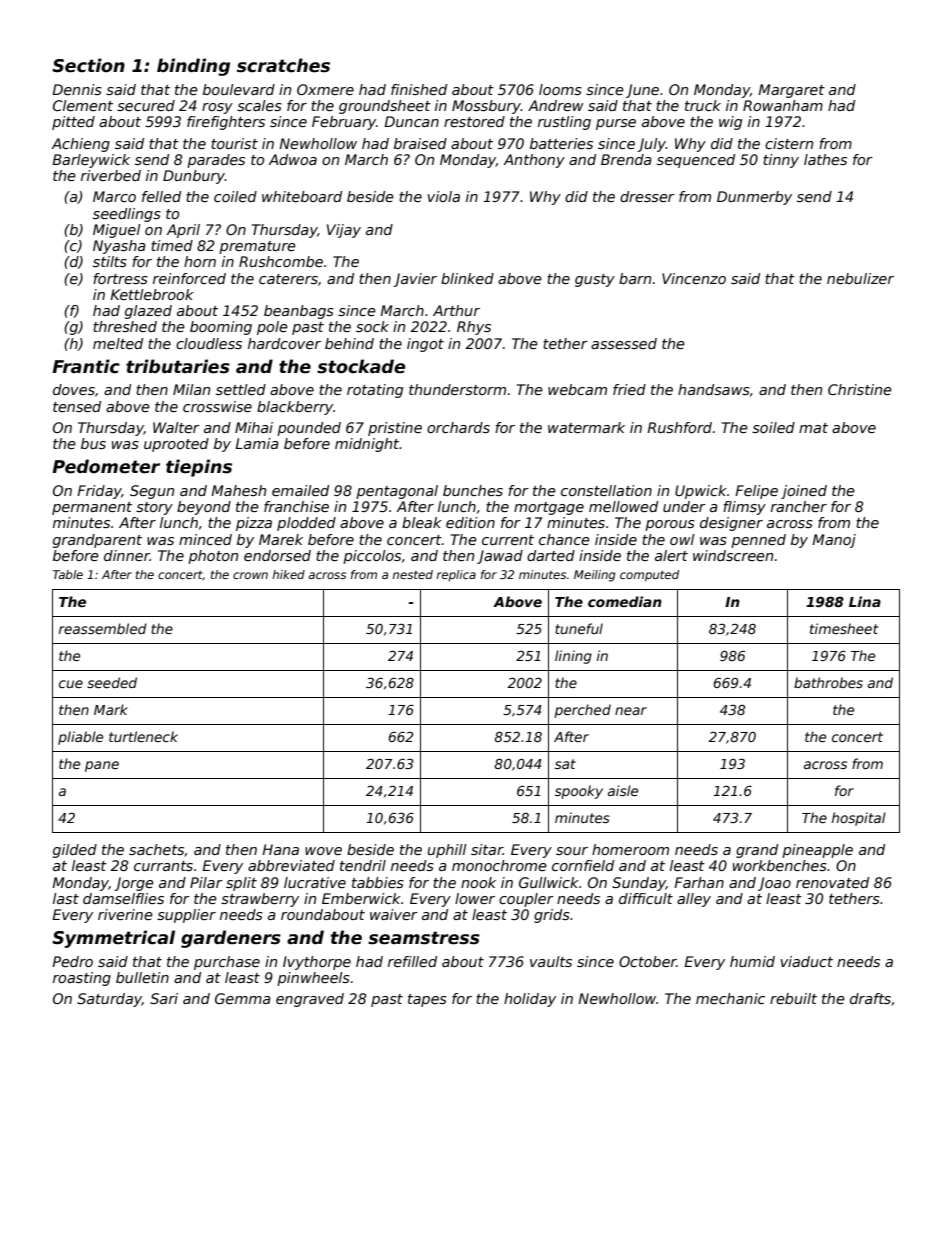 This document has height=1233, width=952. What do you see at coordinates (106, 466) in the document?
I see `Pedometer` at bounding box center [106, 466].
